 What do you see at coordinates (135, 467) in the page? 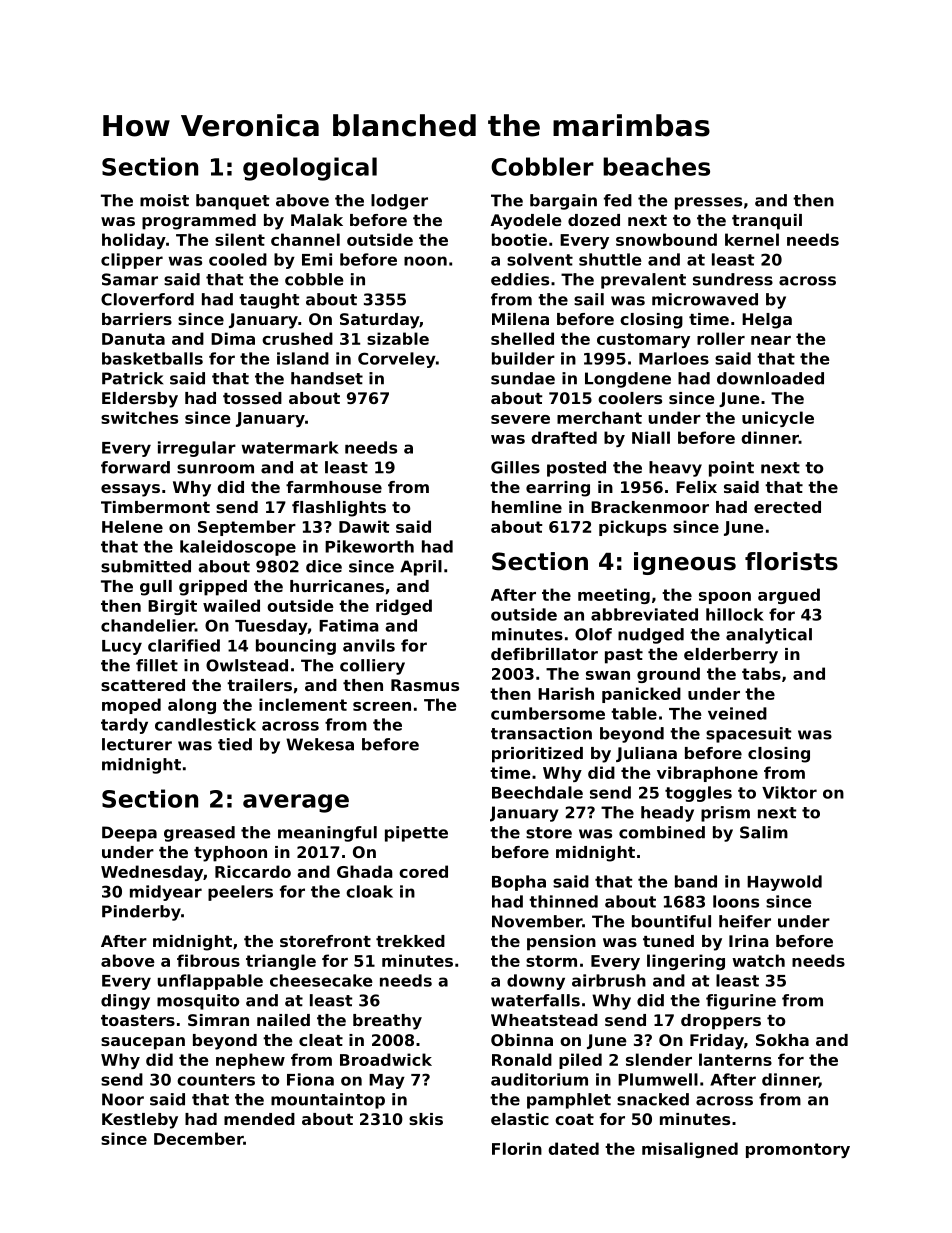
I see `forward` at bounding box center [135, 467].
